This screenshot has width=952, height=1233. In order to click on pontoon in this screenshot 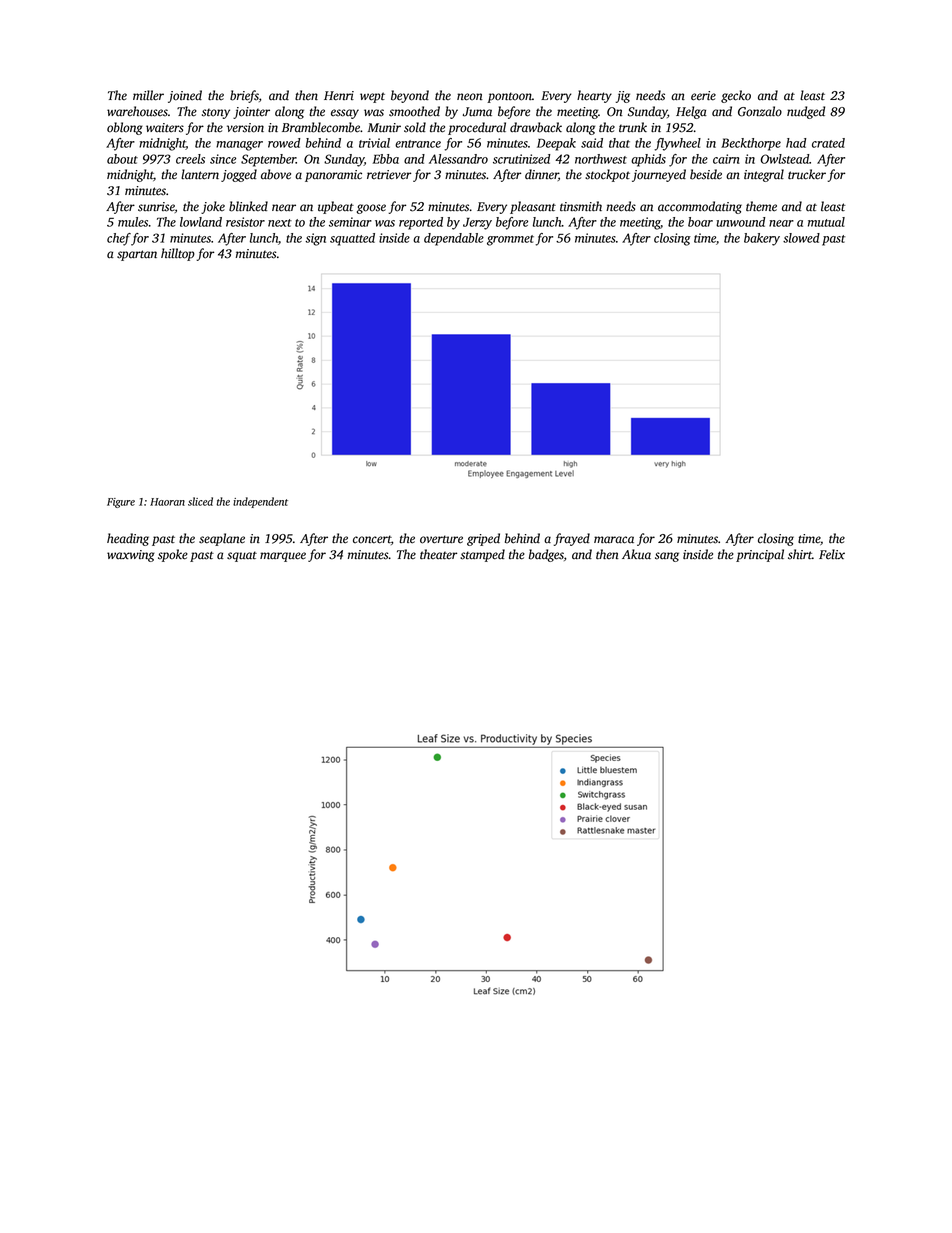, I will do `click(509, 97)`.
